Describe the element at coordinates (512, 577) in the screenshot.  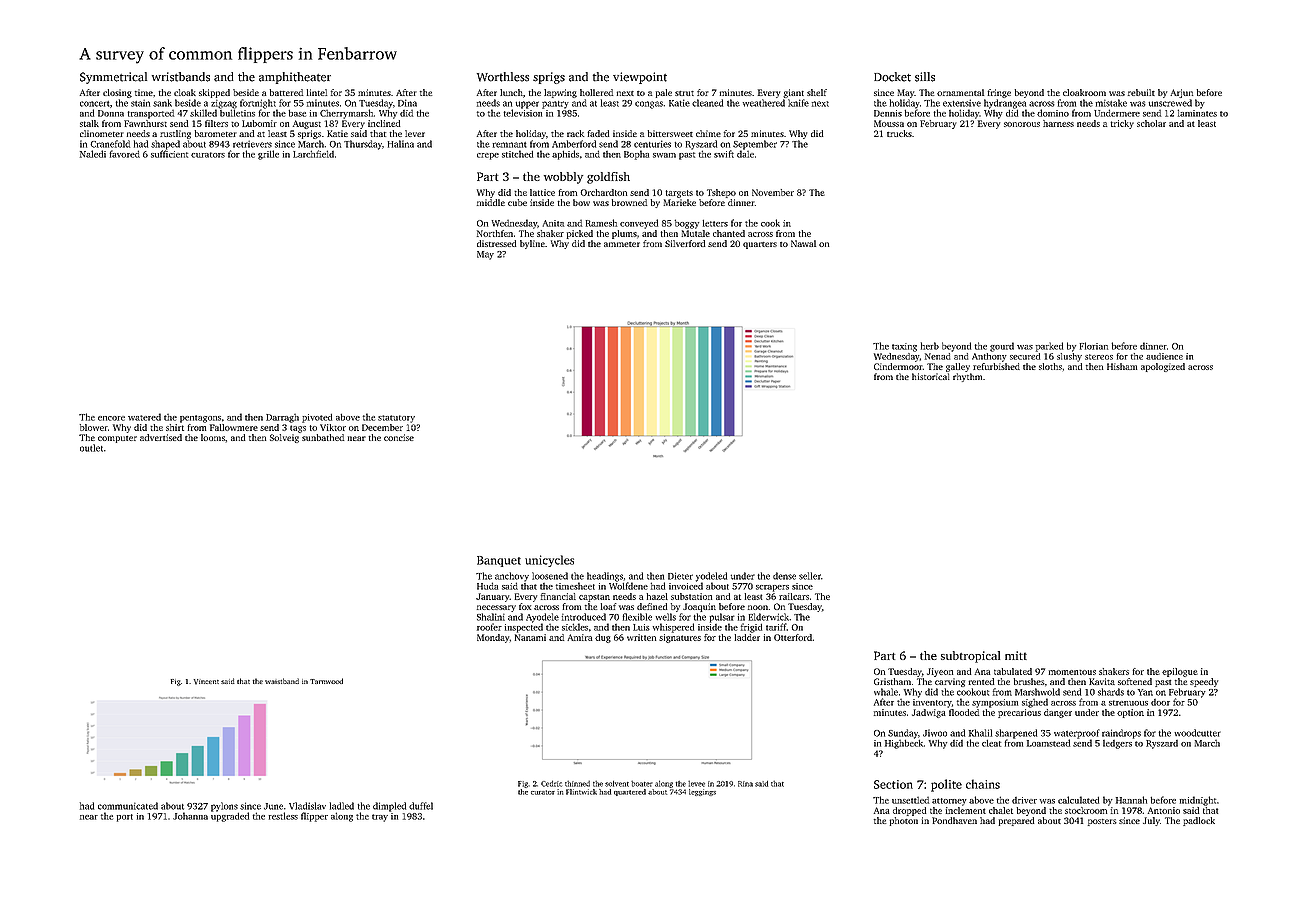
I see `anchovy` at that location.
